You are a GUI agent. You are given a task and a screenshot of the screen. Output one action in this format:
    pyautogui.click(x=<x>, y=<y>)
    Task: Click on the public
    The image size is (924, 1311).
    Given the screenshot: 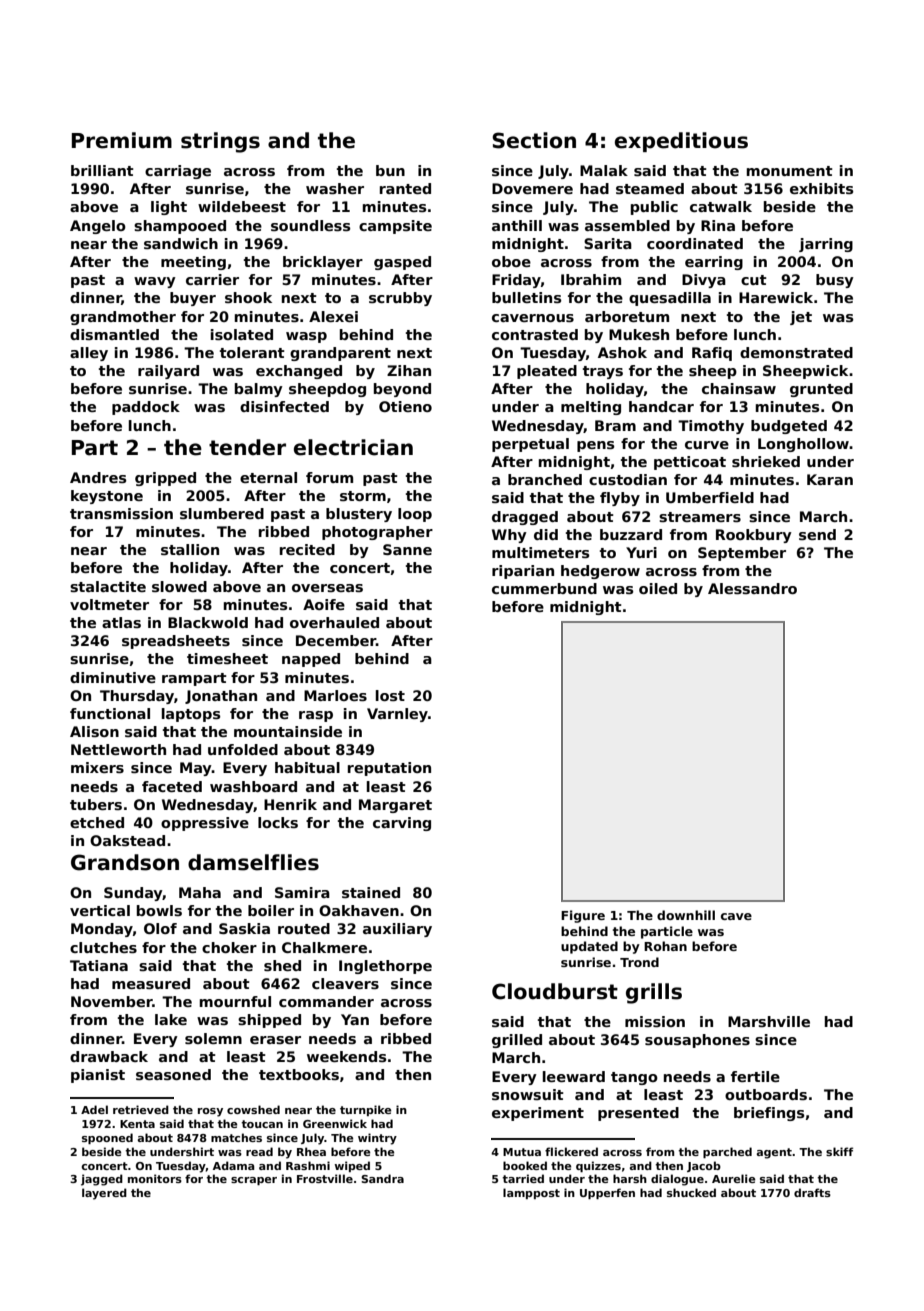 What is the action you would take?
    pyautogui.click(x=654, y=208)
